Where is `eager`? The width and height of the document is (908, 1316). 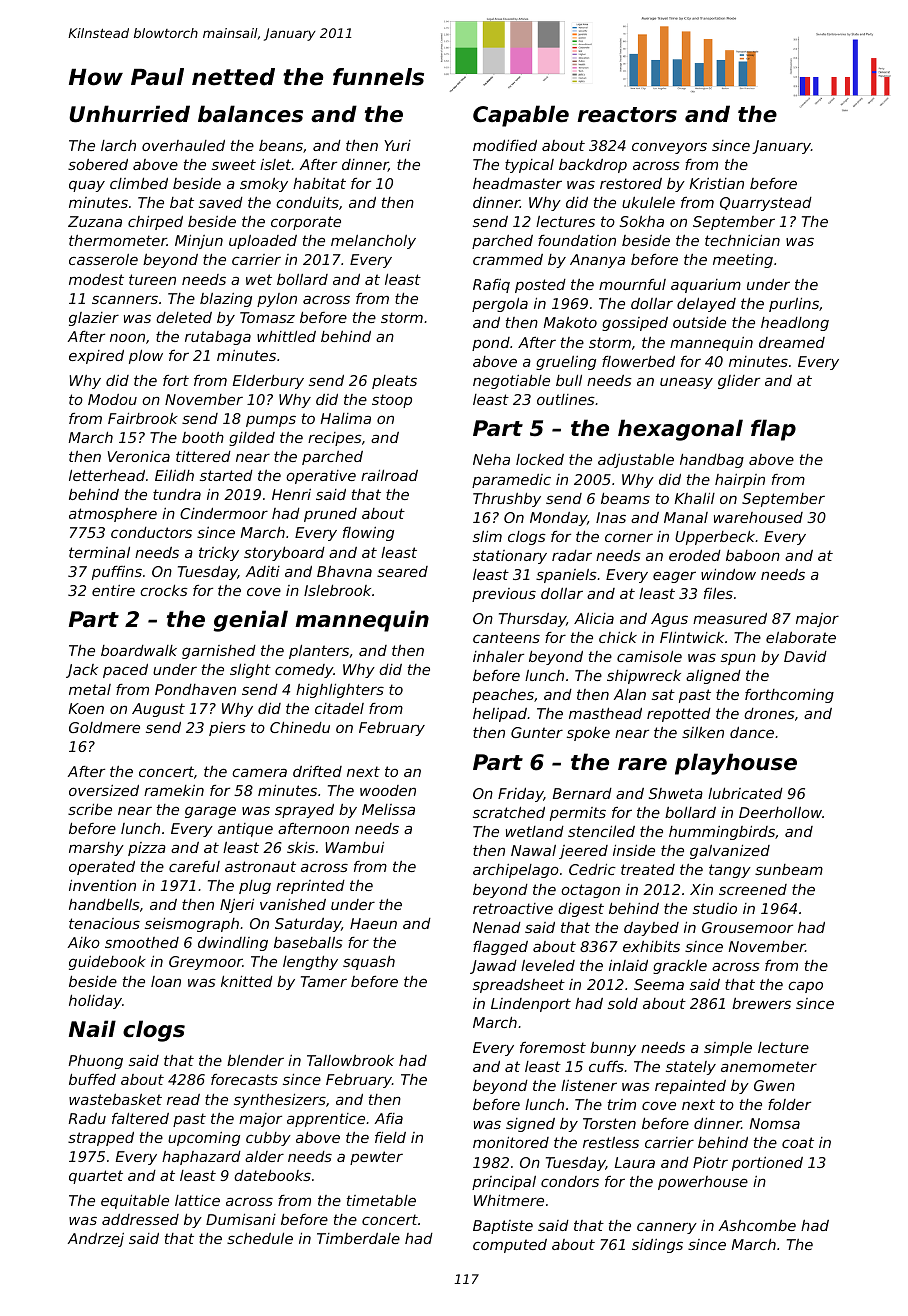 eager is located at coordinates (674, 577).
